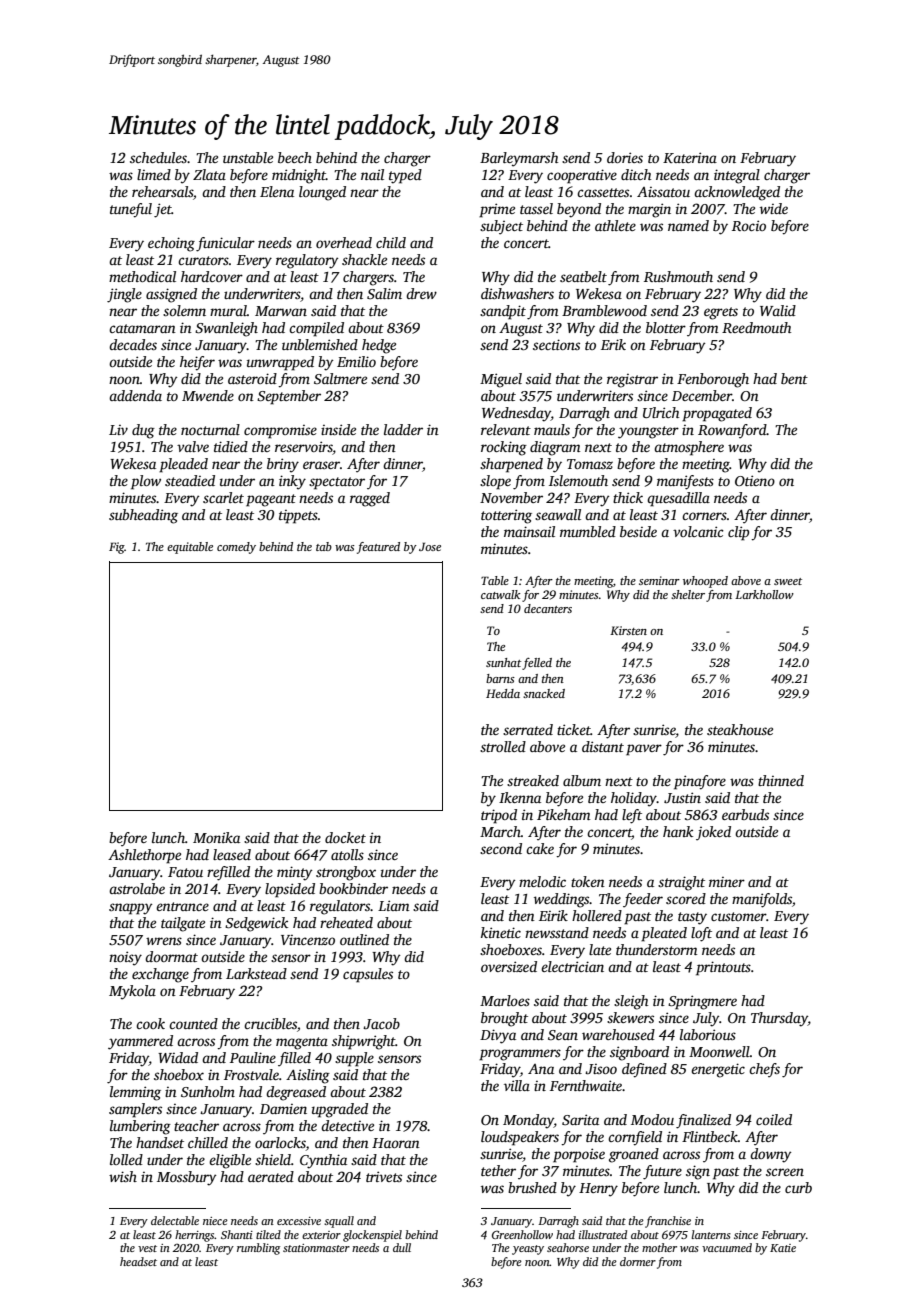  Describe the element at coordinates (144, 856) in the document. I see `Ashlethorpe` at that location.
